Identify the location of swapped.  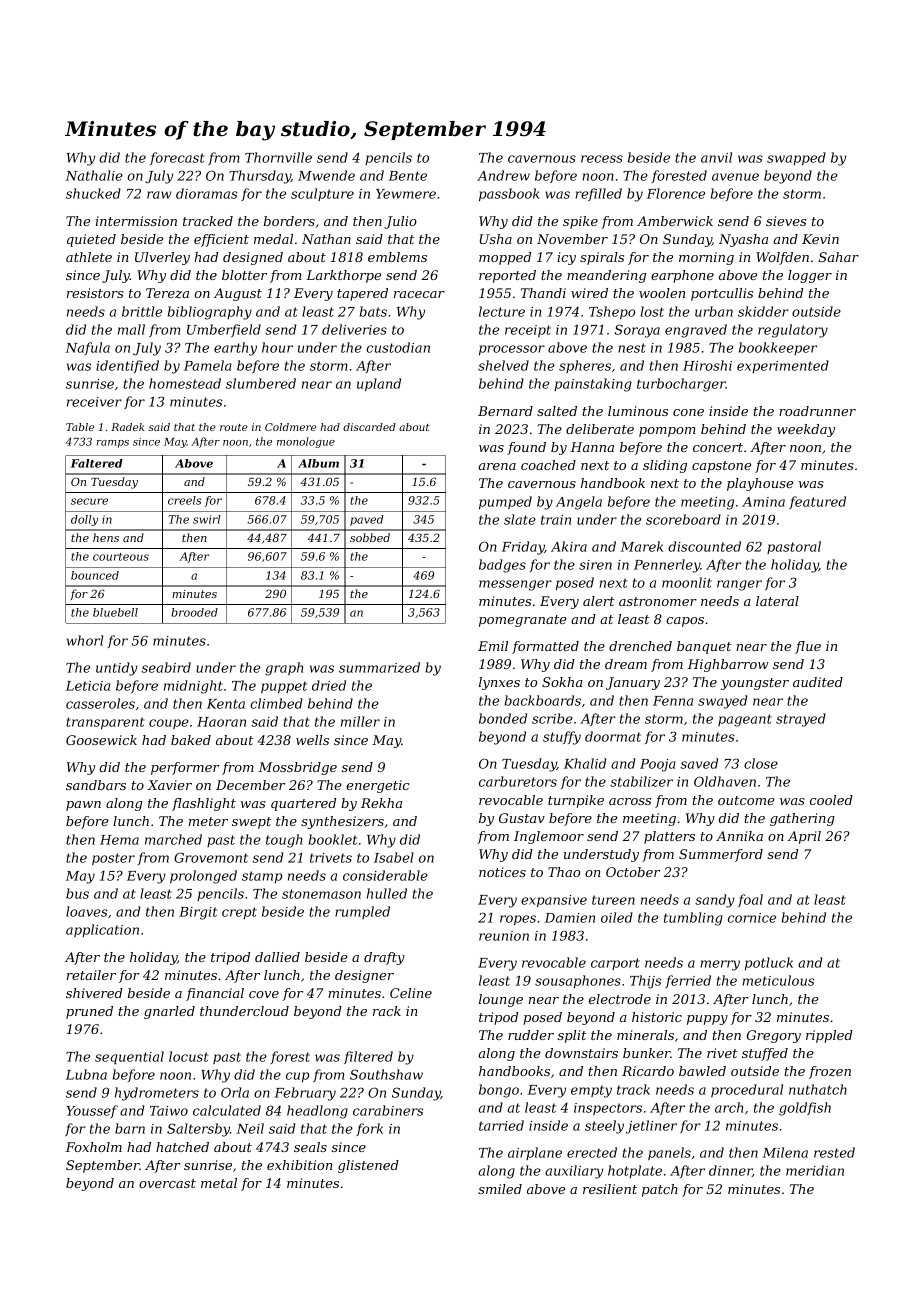
(796, 158).
